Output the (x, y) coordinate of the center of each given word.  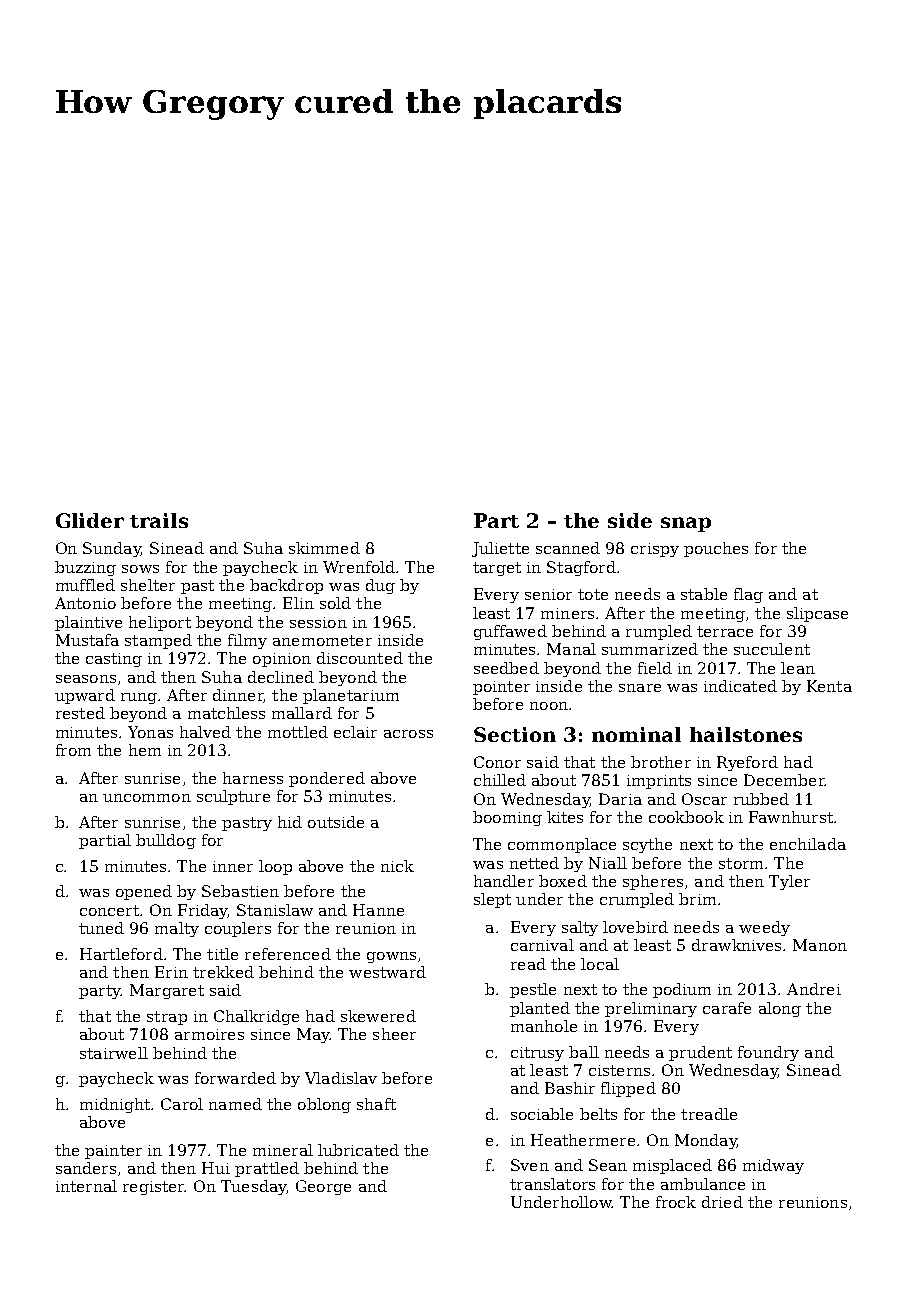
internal (86, 1186)
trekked (223, 972)
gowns (391, 957)
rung (139, 698)
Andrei (814, 989)
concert (109, 910)
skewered (378, 1016)
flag (748, 595)
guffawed (510, 632)
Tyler (789, 882)
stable (704, 594)
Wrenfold (359, 567)
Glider (90, 520)
